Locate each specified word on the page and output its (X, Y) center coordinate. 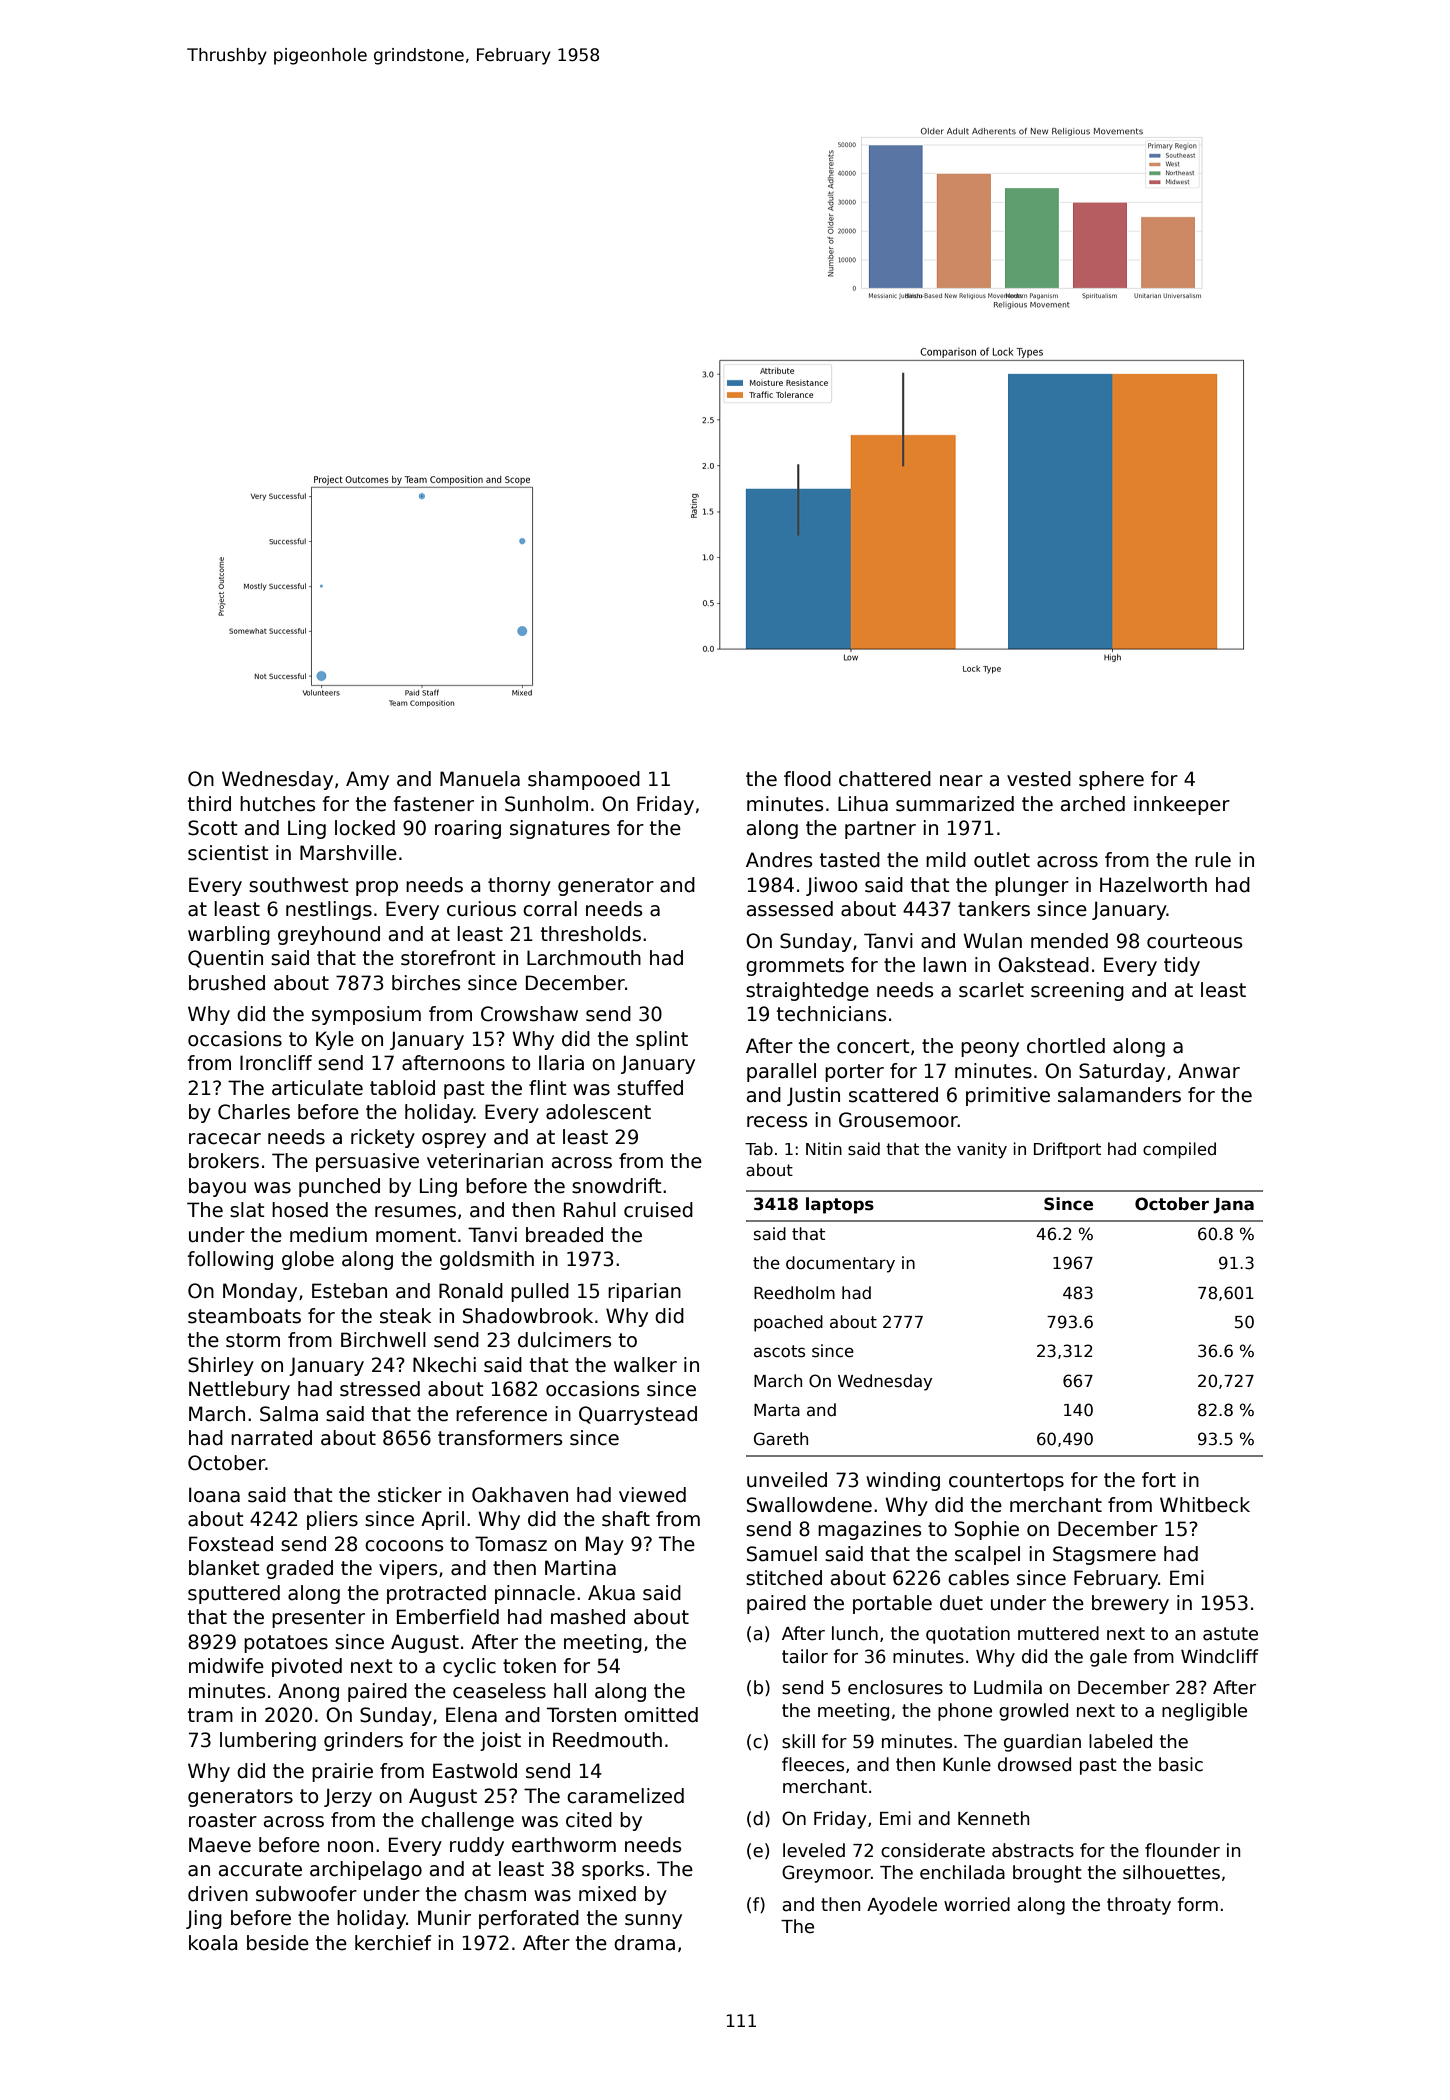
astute (1230, 1634)
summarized (955, 804)
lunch (855, 1633)
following (230, 1260)
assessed (790, 909)
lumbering (268, 1741)
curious (481, 909)
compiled (1179, 1150)
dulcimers (564, 1340)
